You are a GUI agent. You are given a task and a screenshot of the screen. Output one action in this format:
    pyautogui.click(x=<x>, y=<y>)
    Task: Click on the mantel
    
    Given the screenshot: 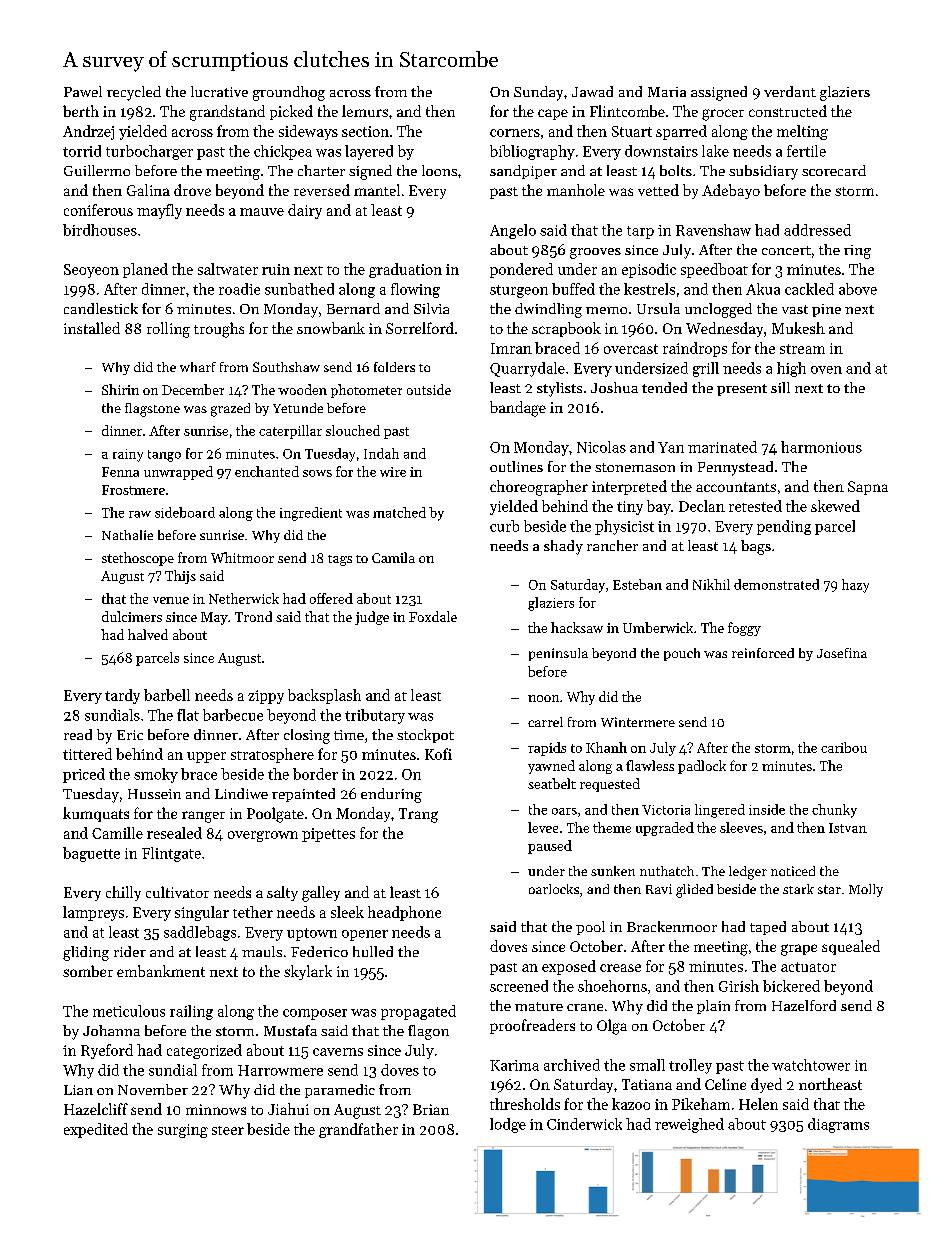 What is the action you would take?
    pyautogui.click(x=377, y=190)
